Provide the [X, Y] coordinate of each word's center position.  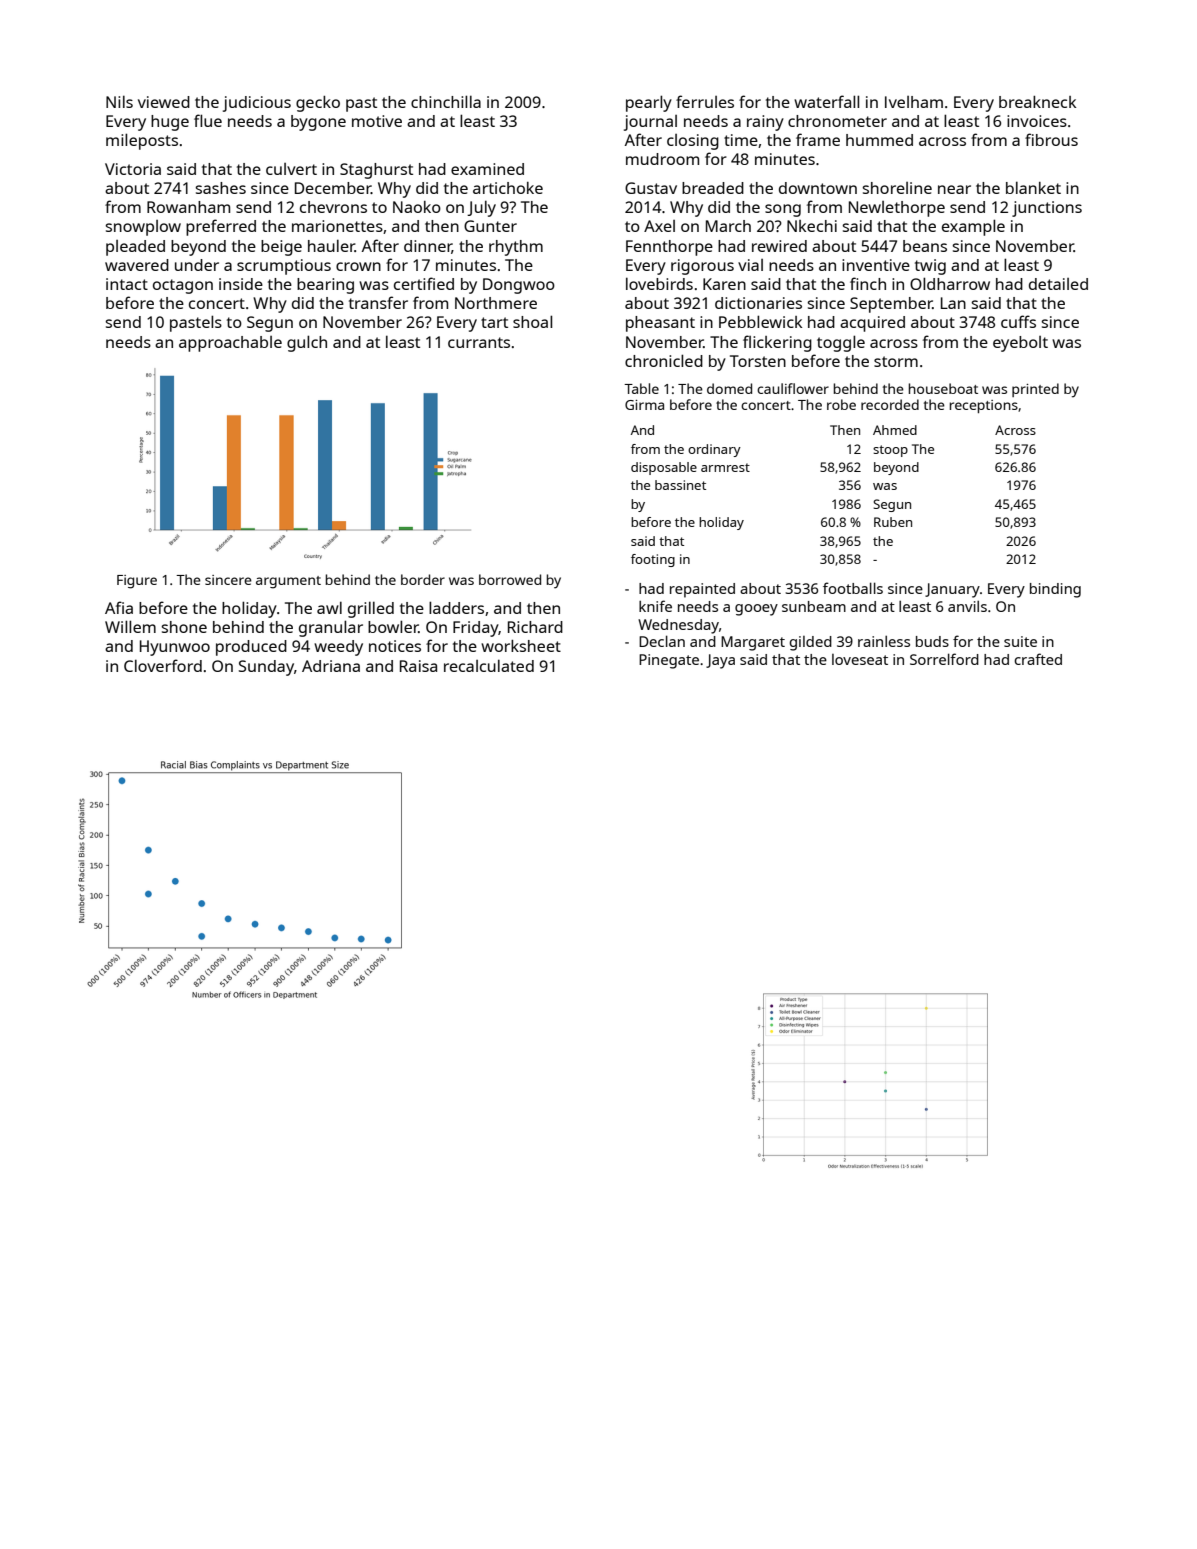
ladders [456, 607]
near [954, 189]
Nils [119, 101]
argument [288, 582]
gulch [307, 343]
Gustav [651, 188]
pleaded [135, 248]
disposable [664, 468]
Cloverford [163, 665]
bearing [325, 286]
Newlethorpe [897, 209]
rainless [884, 641]
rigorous [702, 267]
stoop [890, 451]
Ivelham [914, 102]
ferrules [705, 101]
